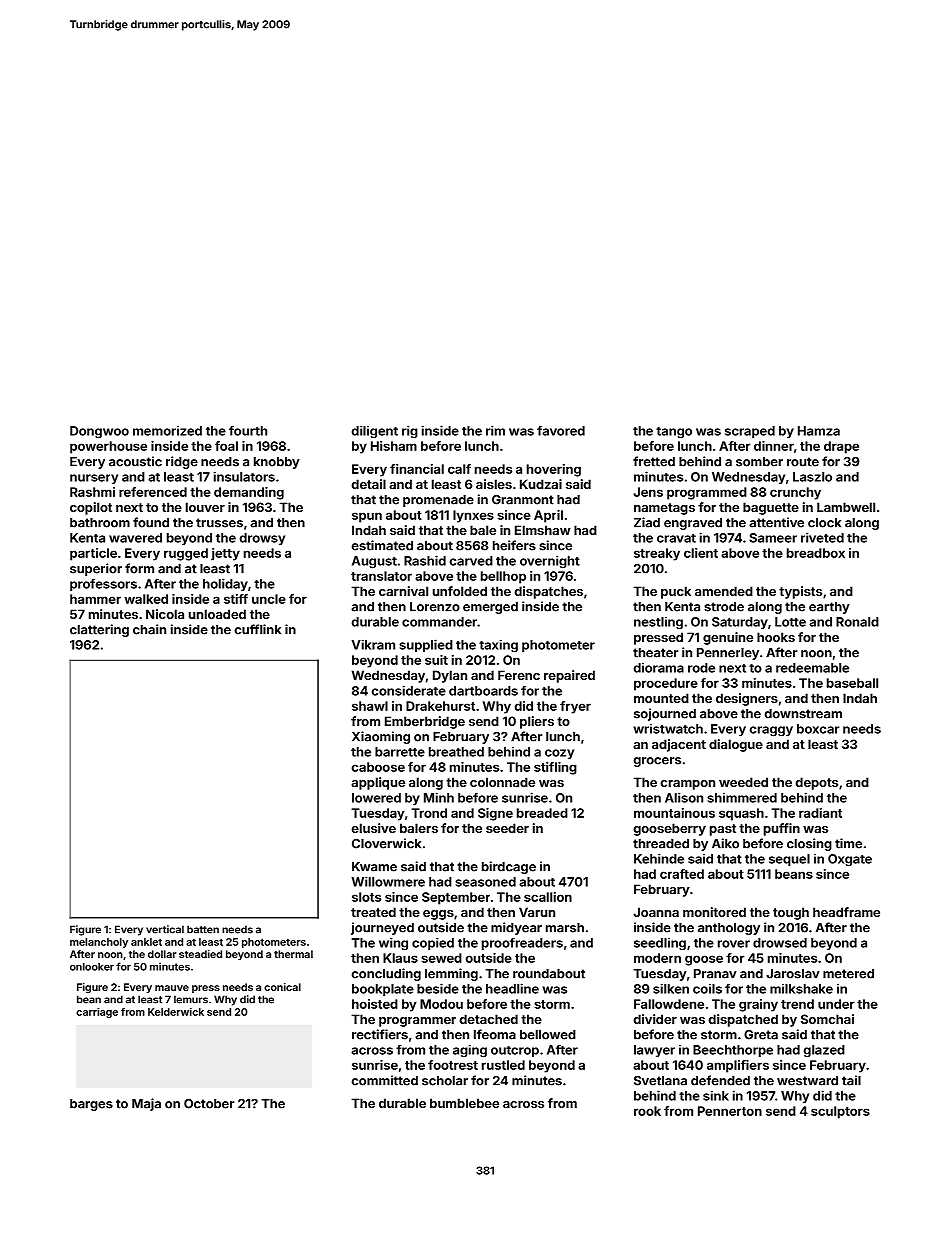 This image has height=1233, width=952. Describe the element at coordinates (91, 1105) in the image. I see `barges` at that location.
